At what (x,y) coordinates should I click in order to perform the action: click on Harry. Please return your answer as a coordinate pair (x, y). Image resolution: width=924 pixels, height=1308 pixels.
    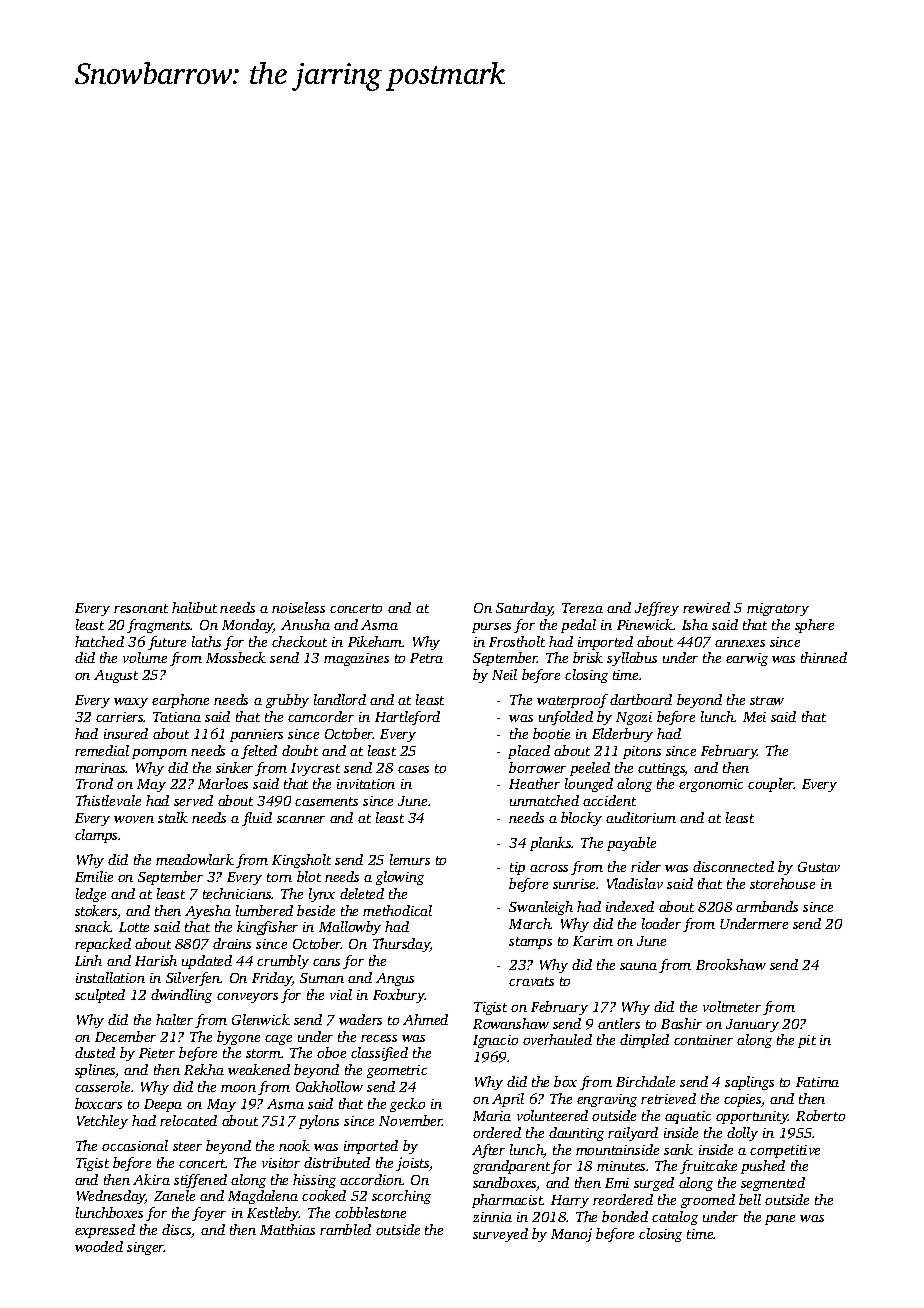
    Looking at the image, I should click on (570, 1201).
